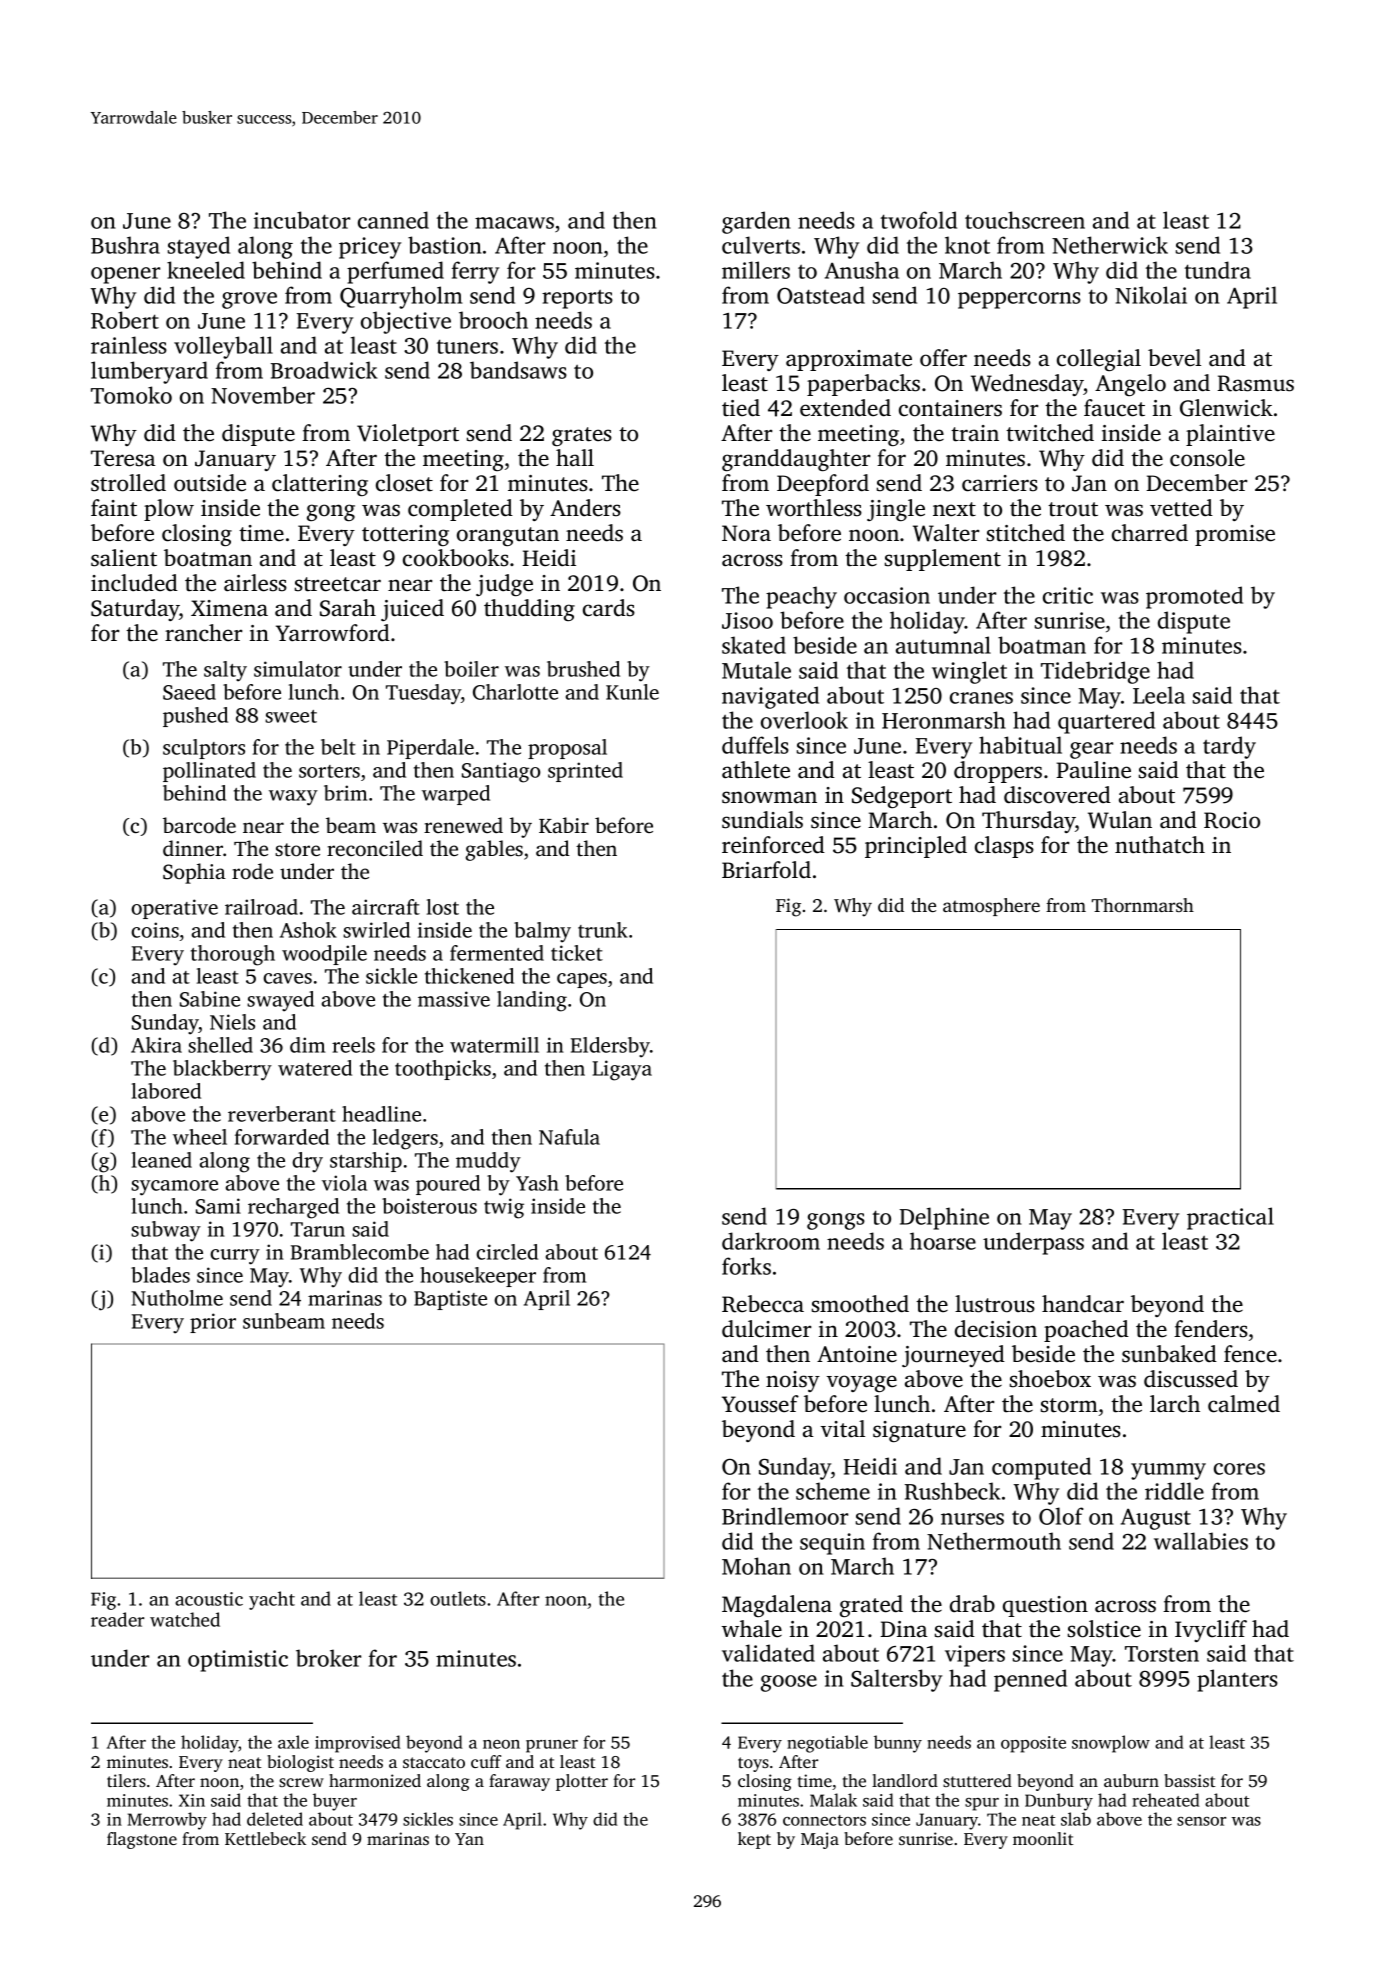  I want to click on fenders, so click(1211, 1329).
